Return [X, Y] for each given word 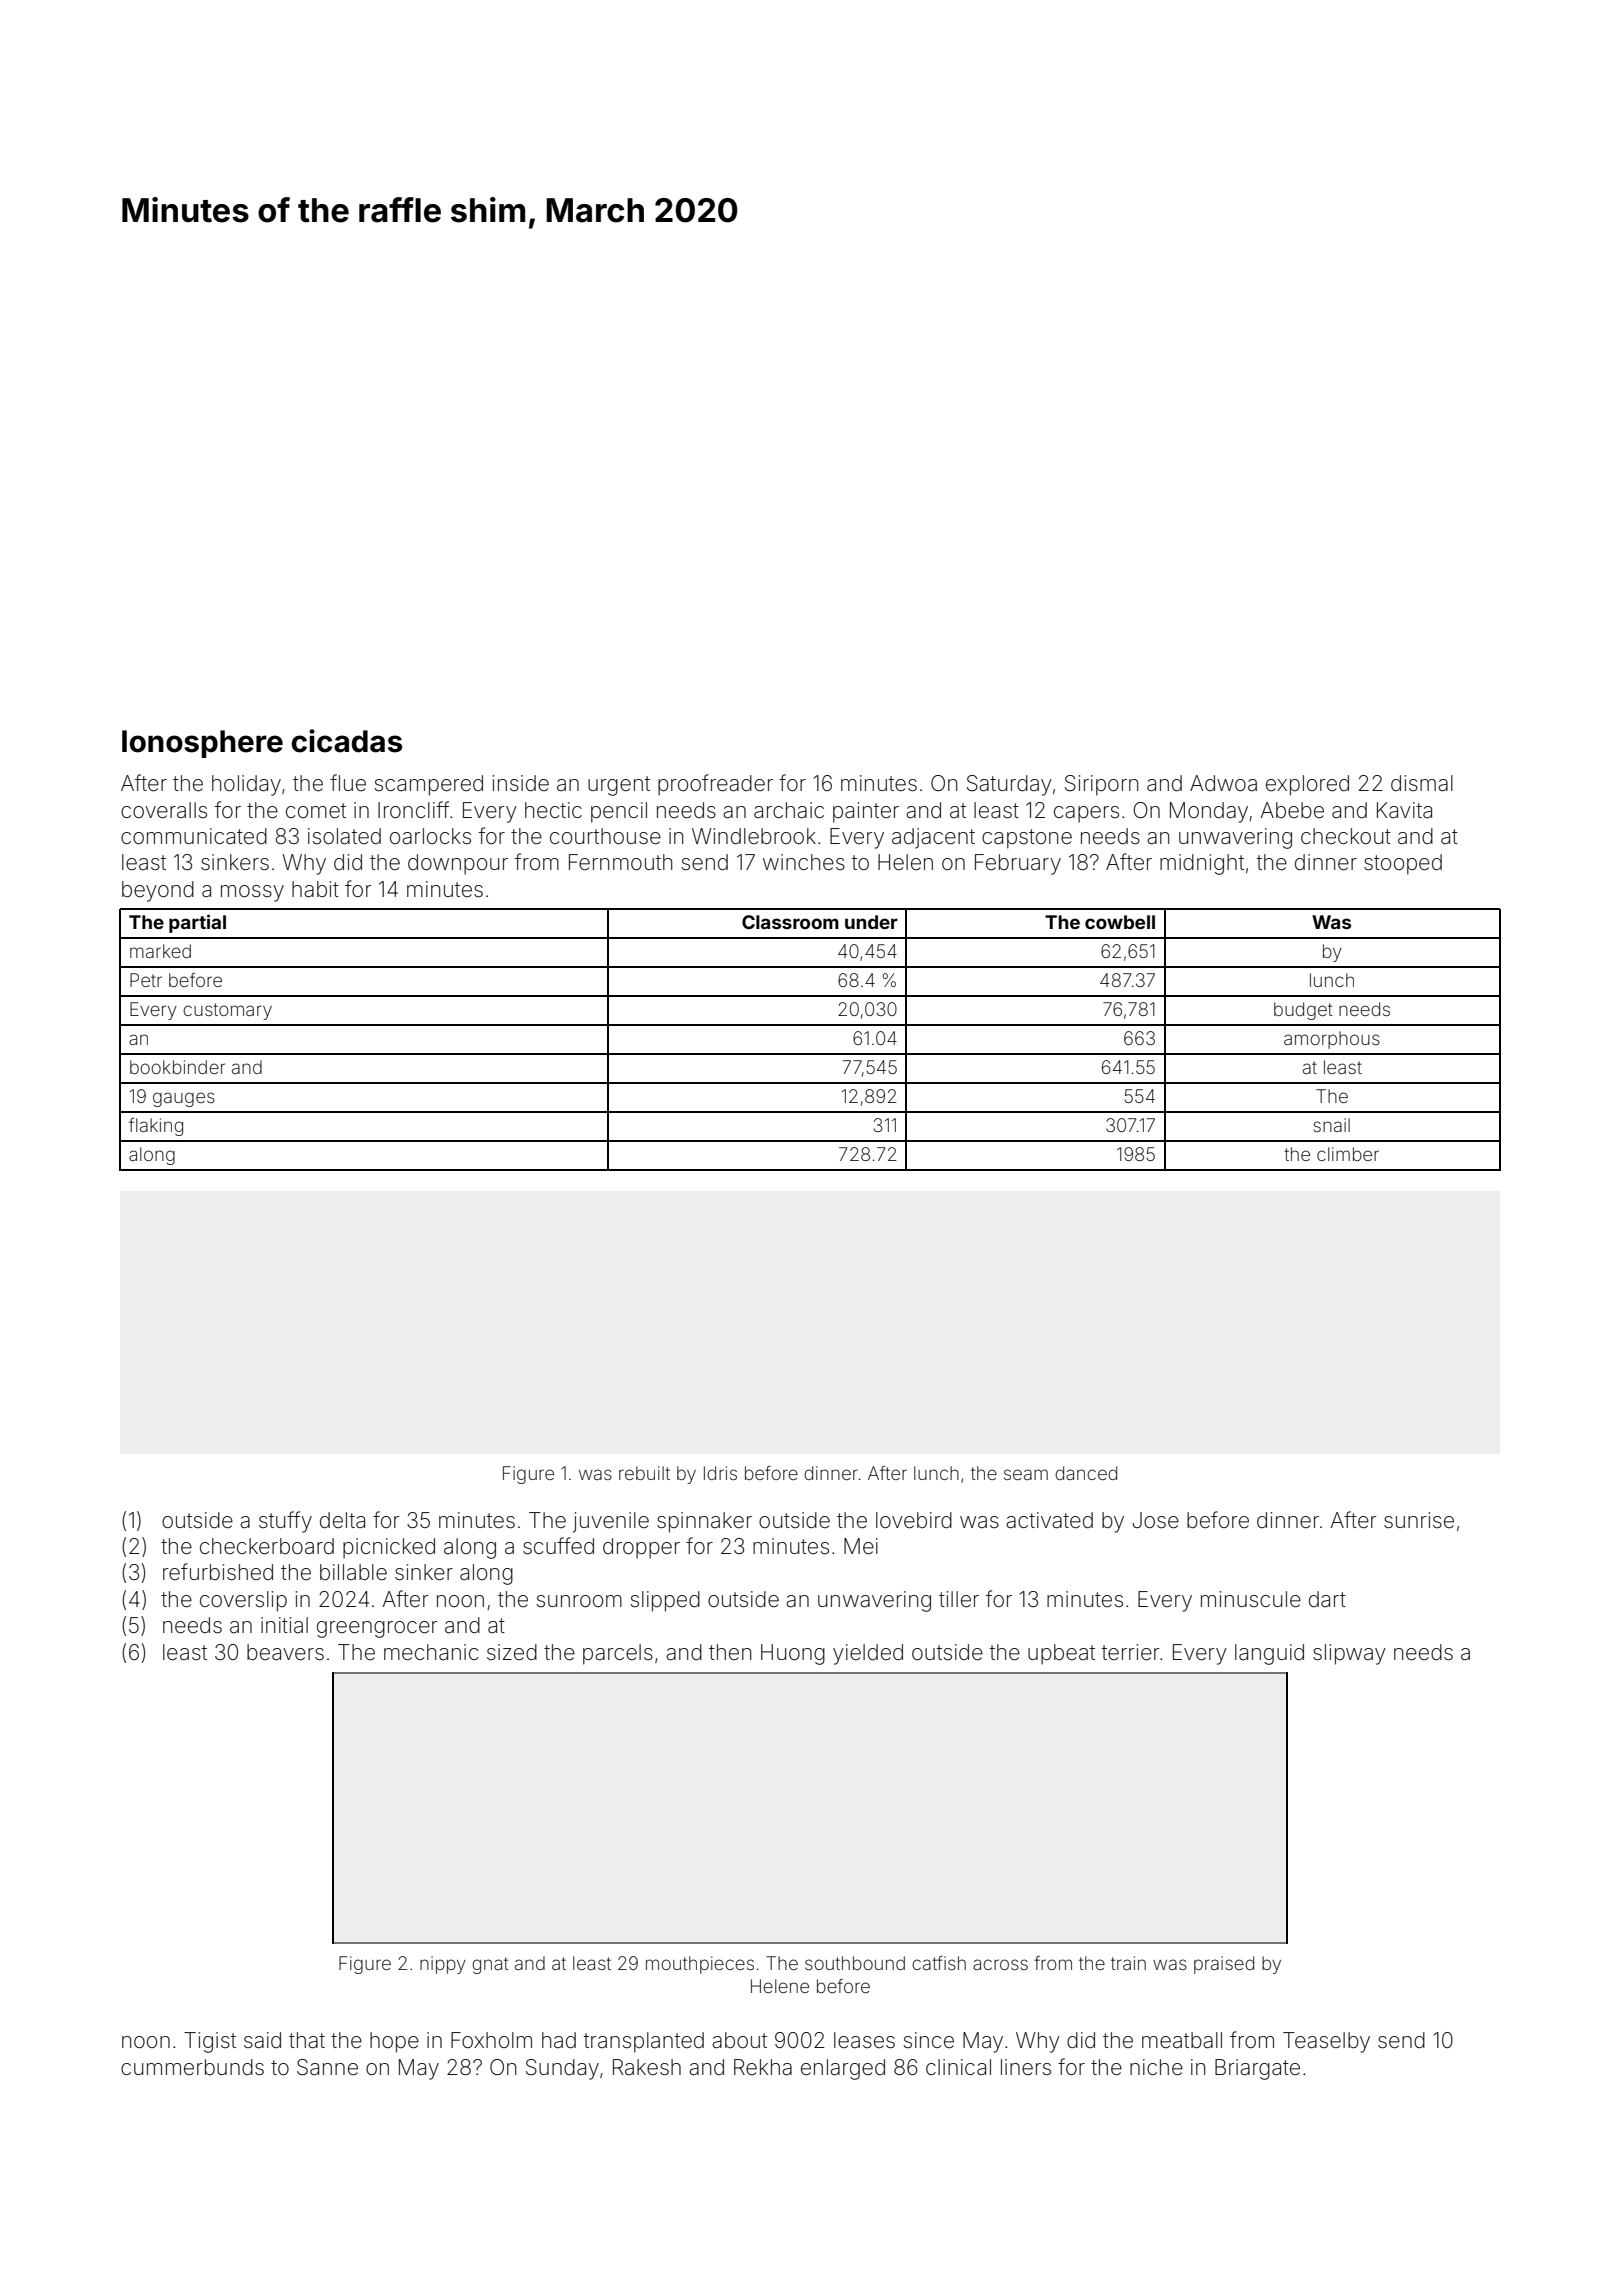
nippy [443, 1965]
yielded [868, 1654]
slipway [1349, 1654]
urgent [619, 786]
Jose [1155, 1520]
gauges [184, 1099]
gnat [490, 1965]
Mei [861, 1546]
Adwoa [1223, 783]
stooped [1403, 864]
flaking [156, 1127]
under [871, 922]
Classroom [790, 922]
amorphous [1332, 1040]
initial [284, 1625]
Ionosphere [202, 744]
